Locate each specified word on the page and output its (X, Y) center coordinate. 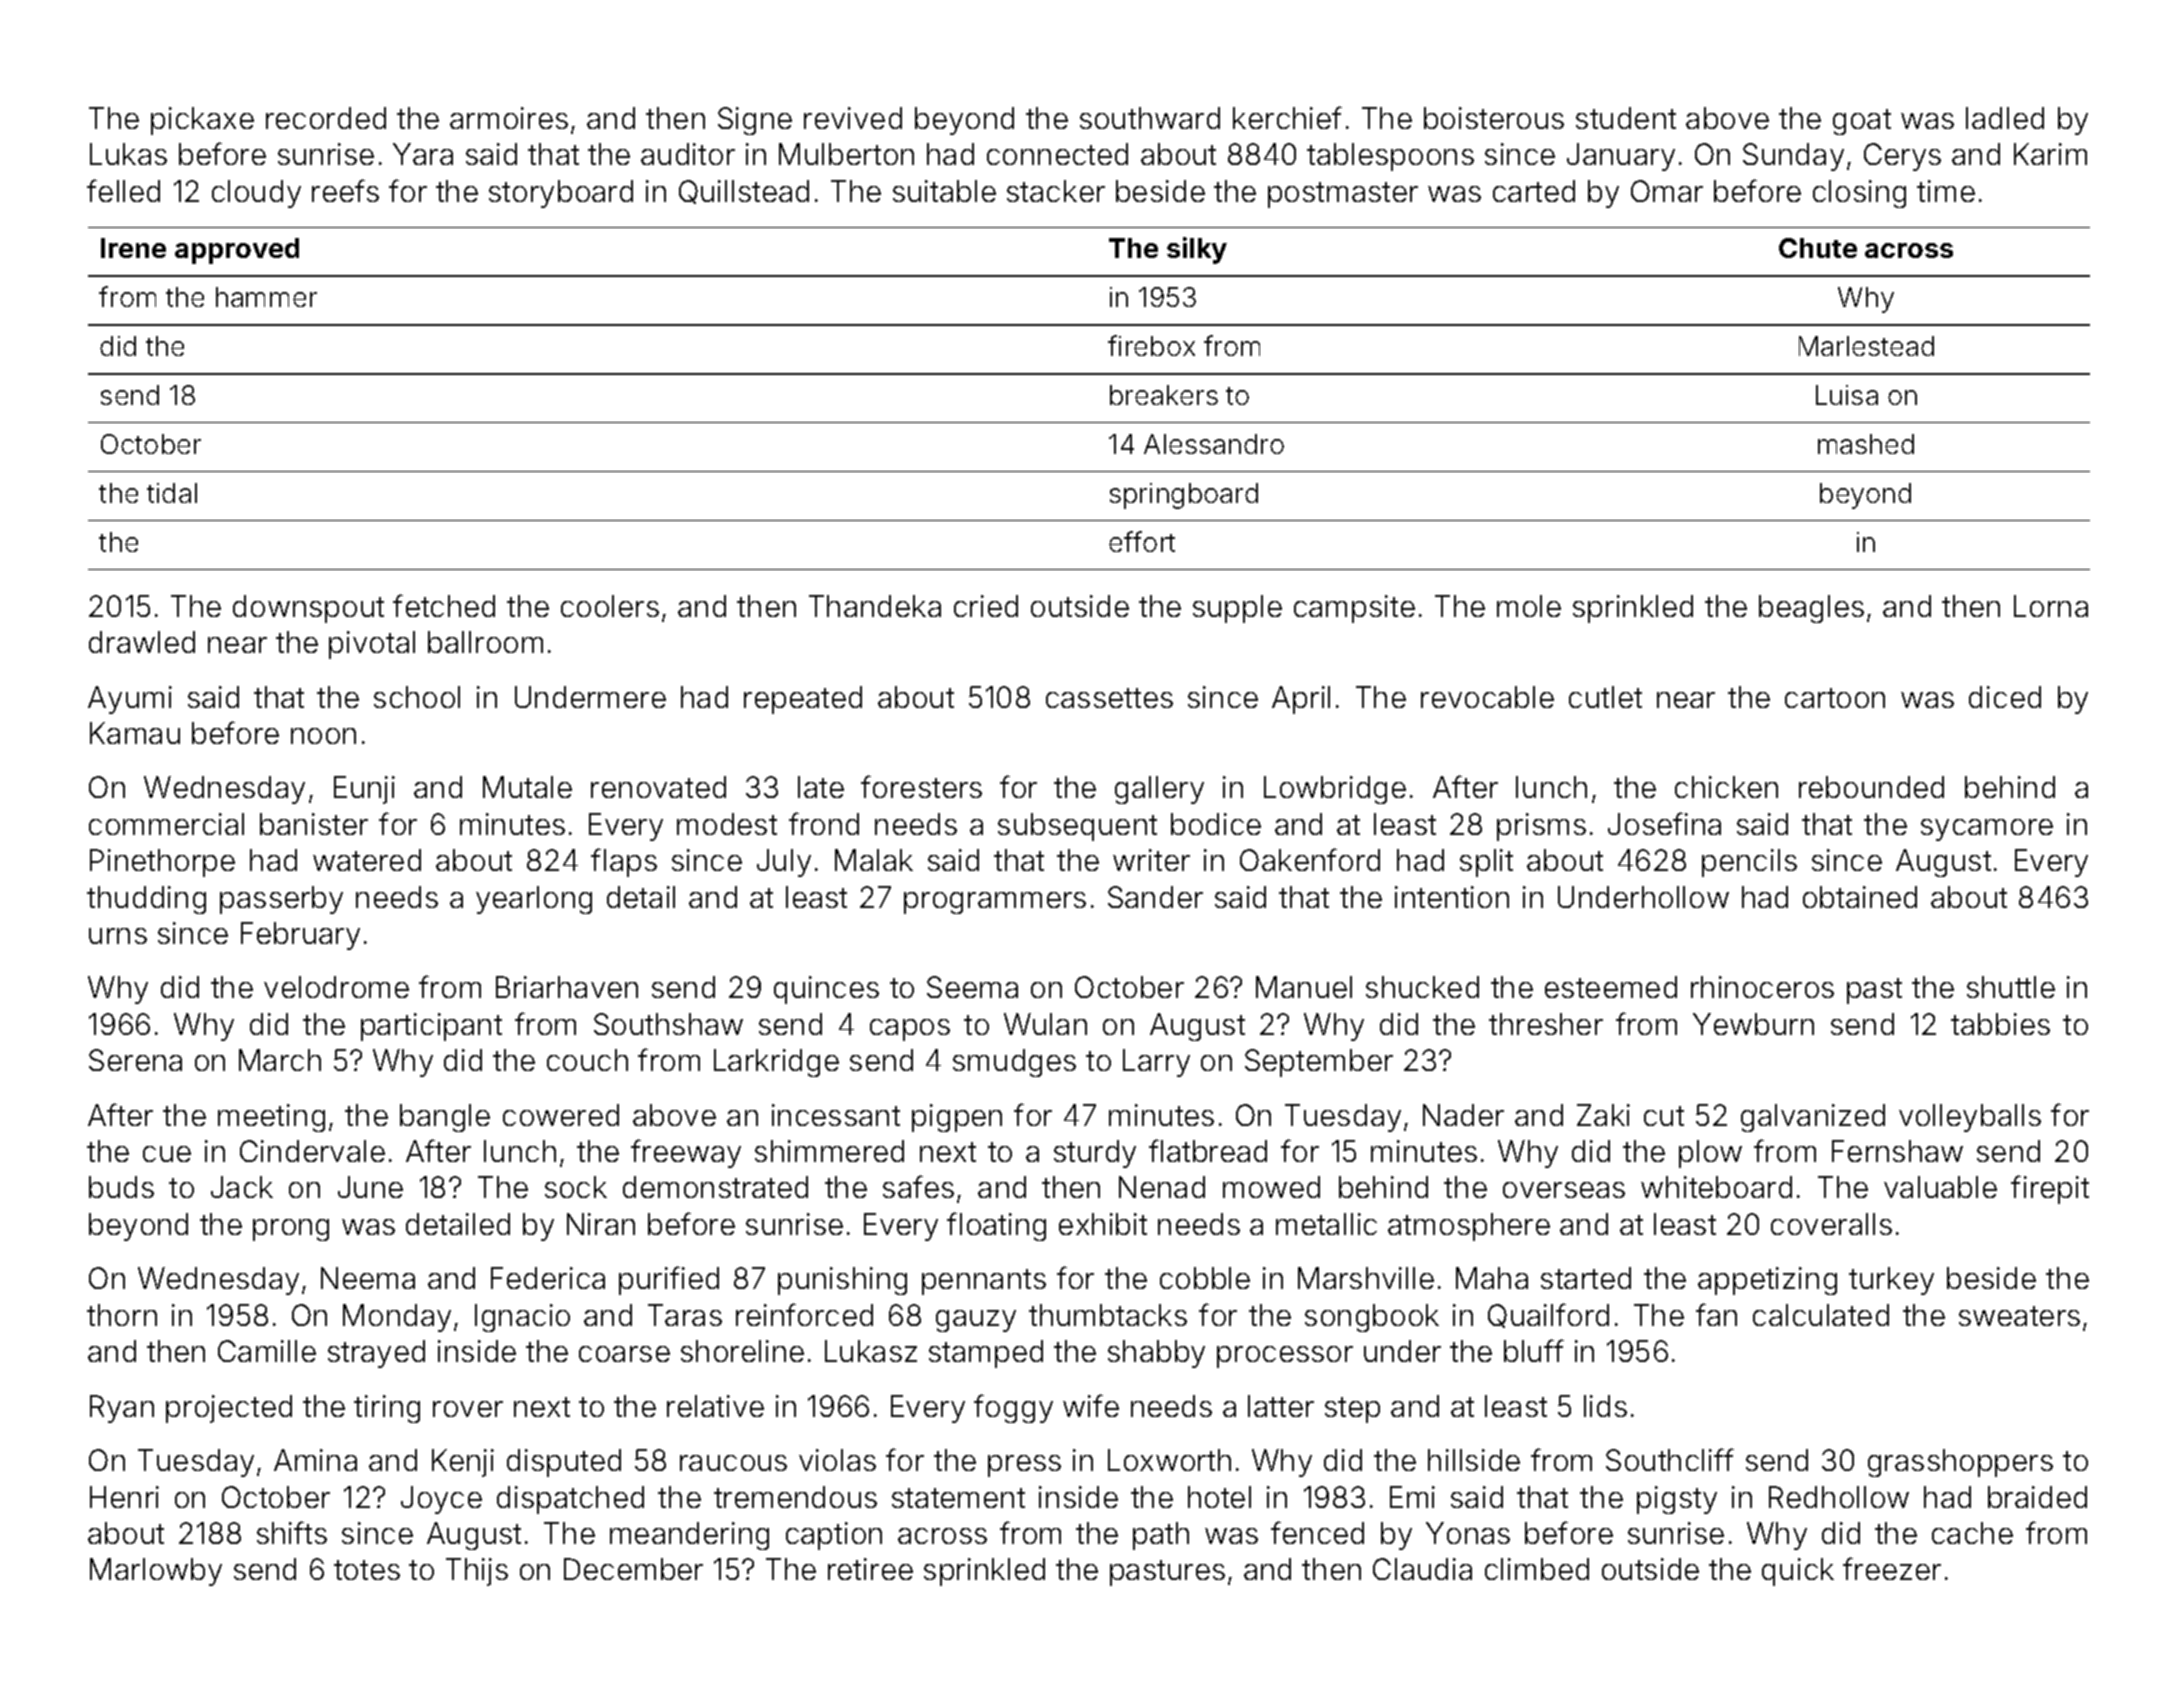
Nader (1463, 1115)
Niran (601, 1224)
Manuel (1304, 987)
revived (853, 118)
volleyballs (1970, 1118)
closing (1859, 194)
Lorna (2051, 606)
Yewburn (1753, 1024)
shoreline (742, 1351)
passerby (281, 900)
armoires (509, 118)
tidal (172, 493)
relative (715, 1406)
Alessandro (1214, 444)
